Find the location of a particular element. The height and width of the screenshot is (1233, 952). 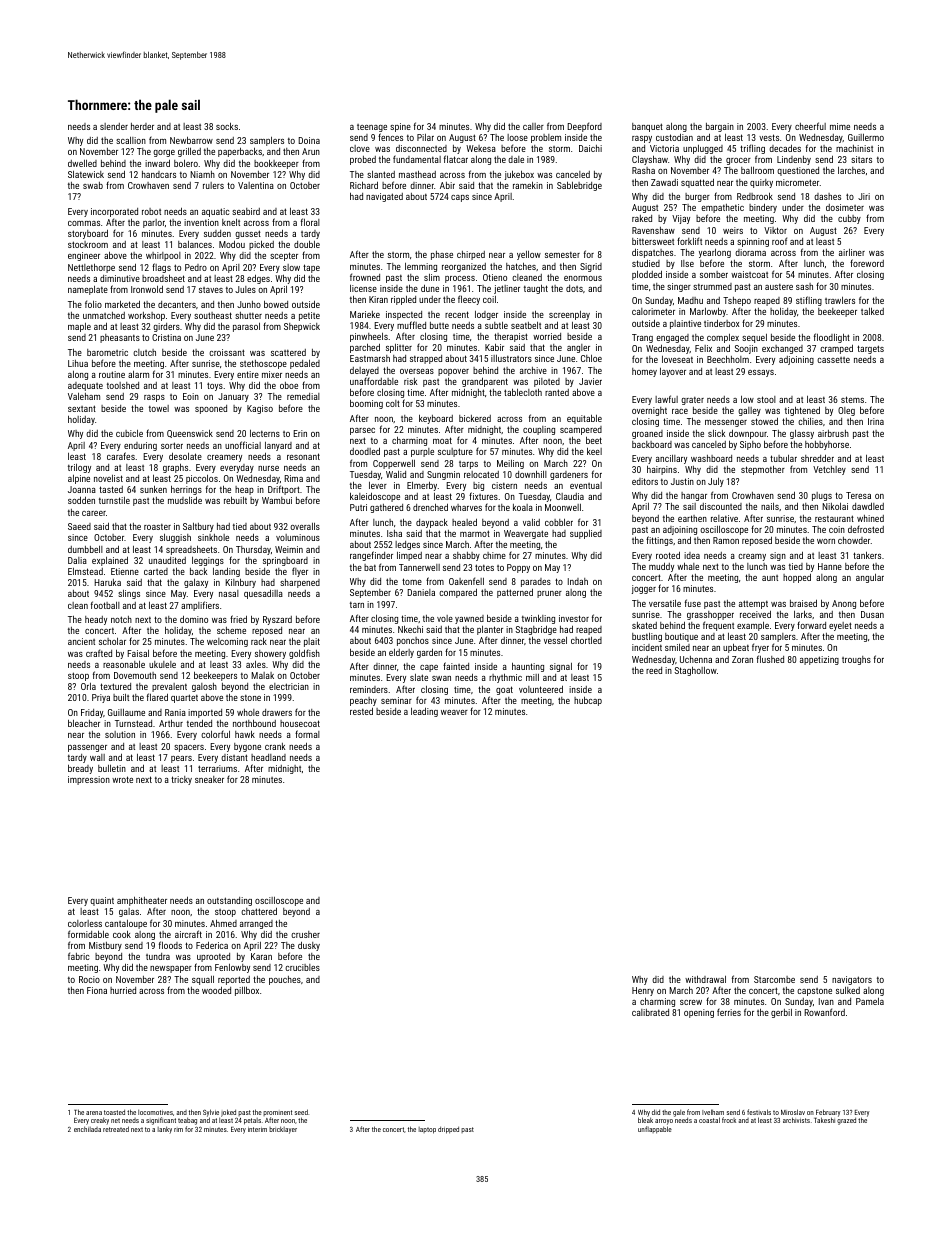

dusky is located at coordinates (309, 946).
